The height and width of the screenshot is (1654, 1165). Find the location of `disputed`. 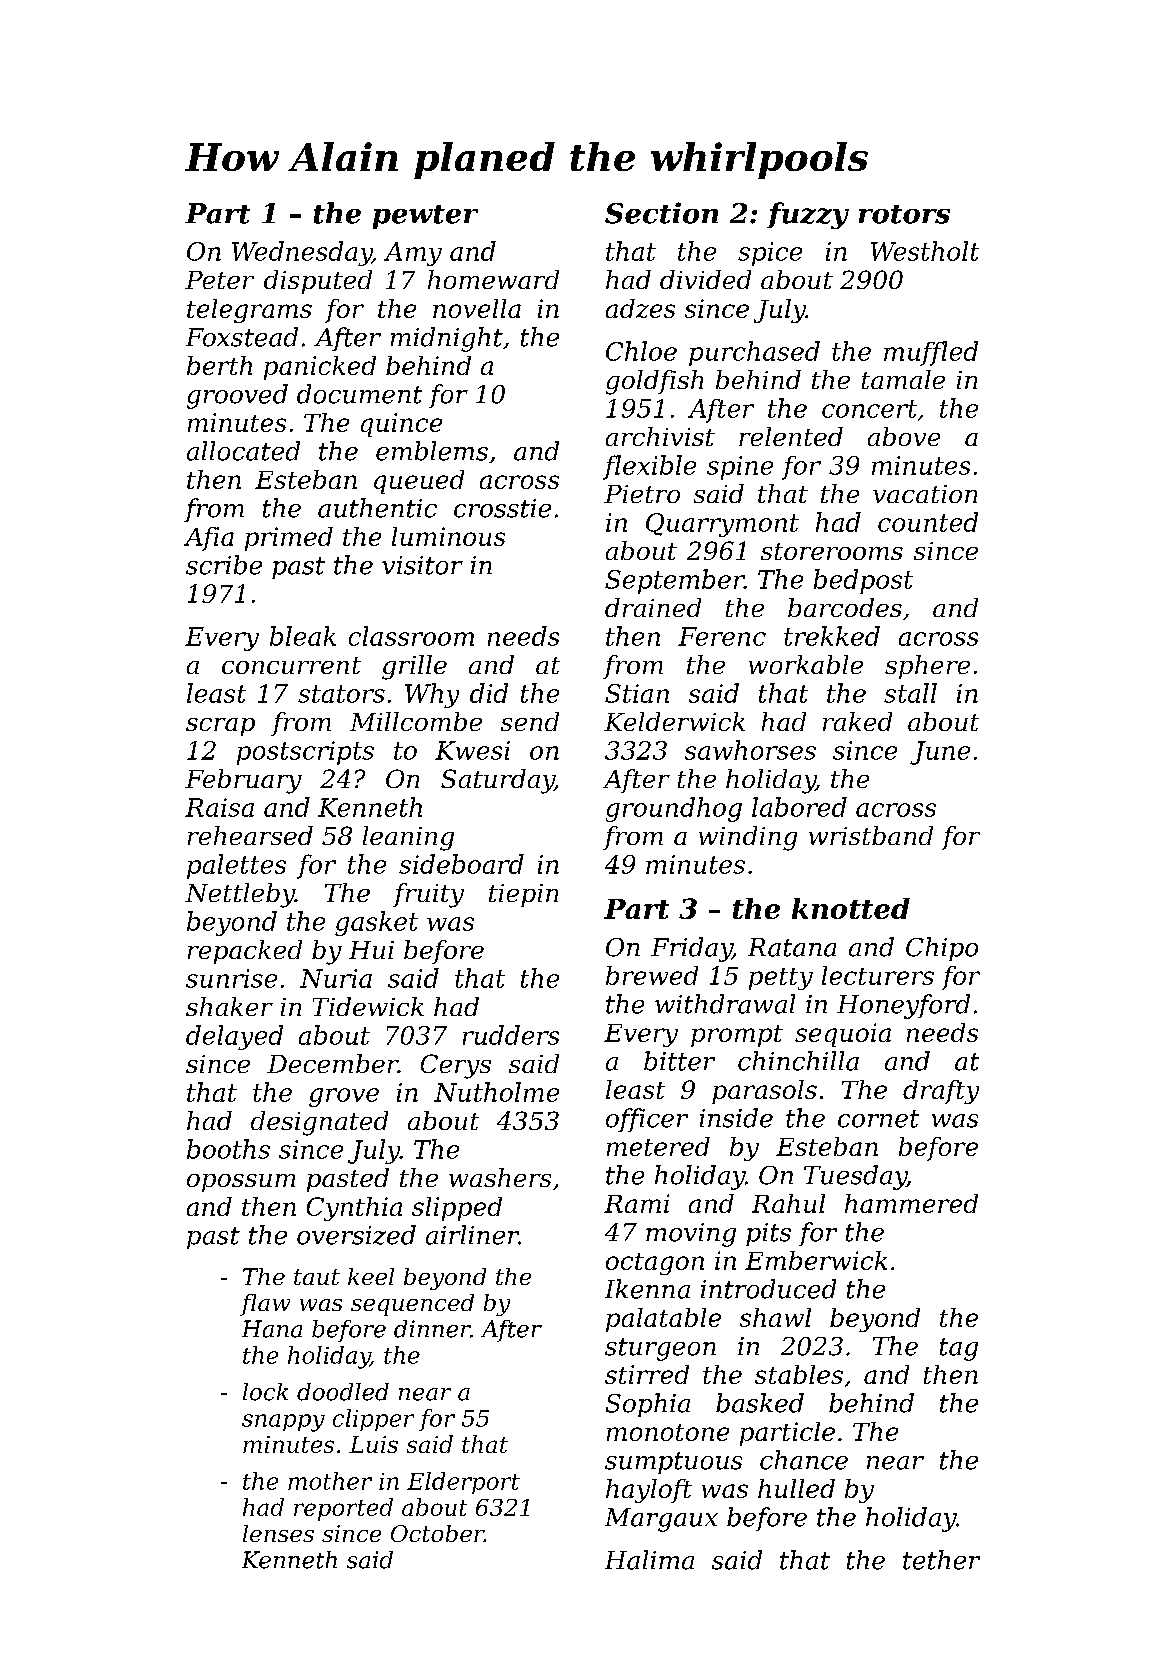

disputed is located at coordinates (318, 282).
